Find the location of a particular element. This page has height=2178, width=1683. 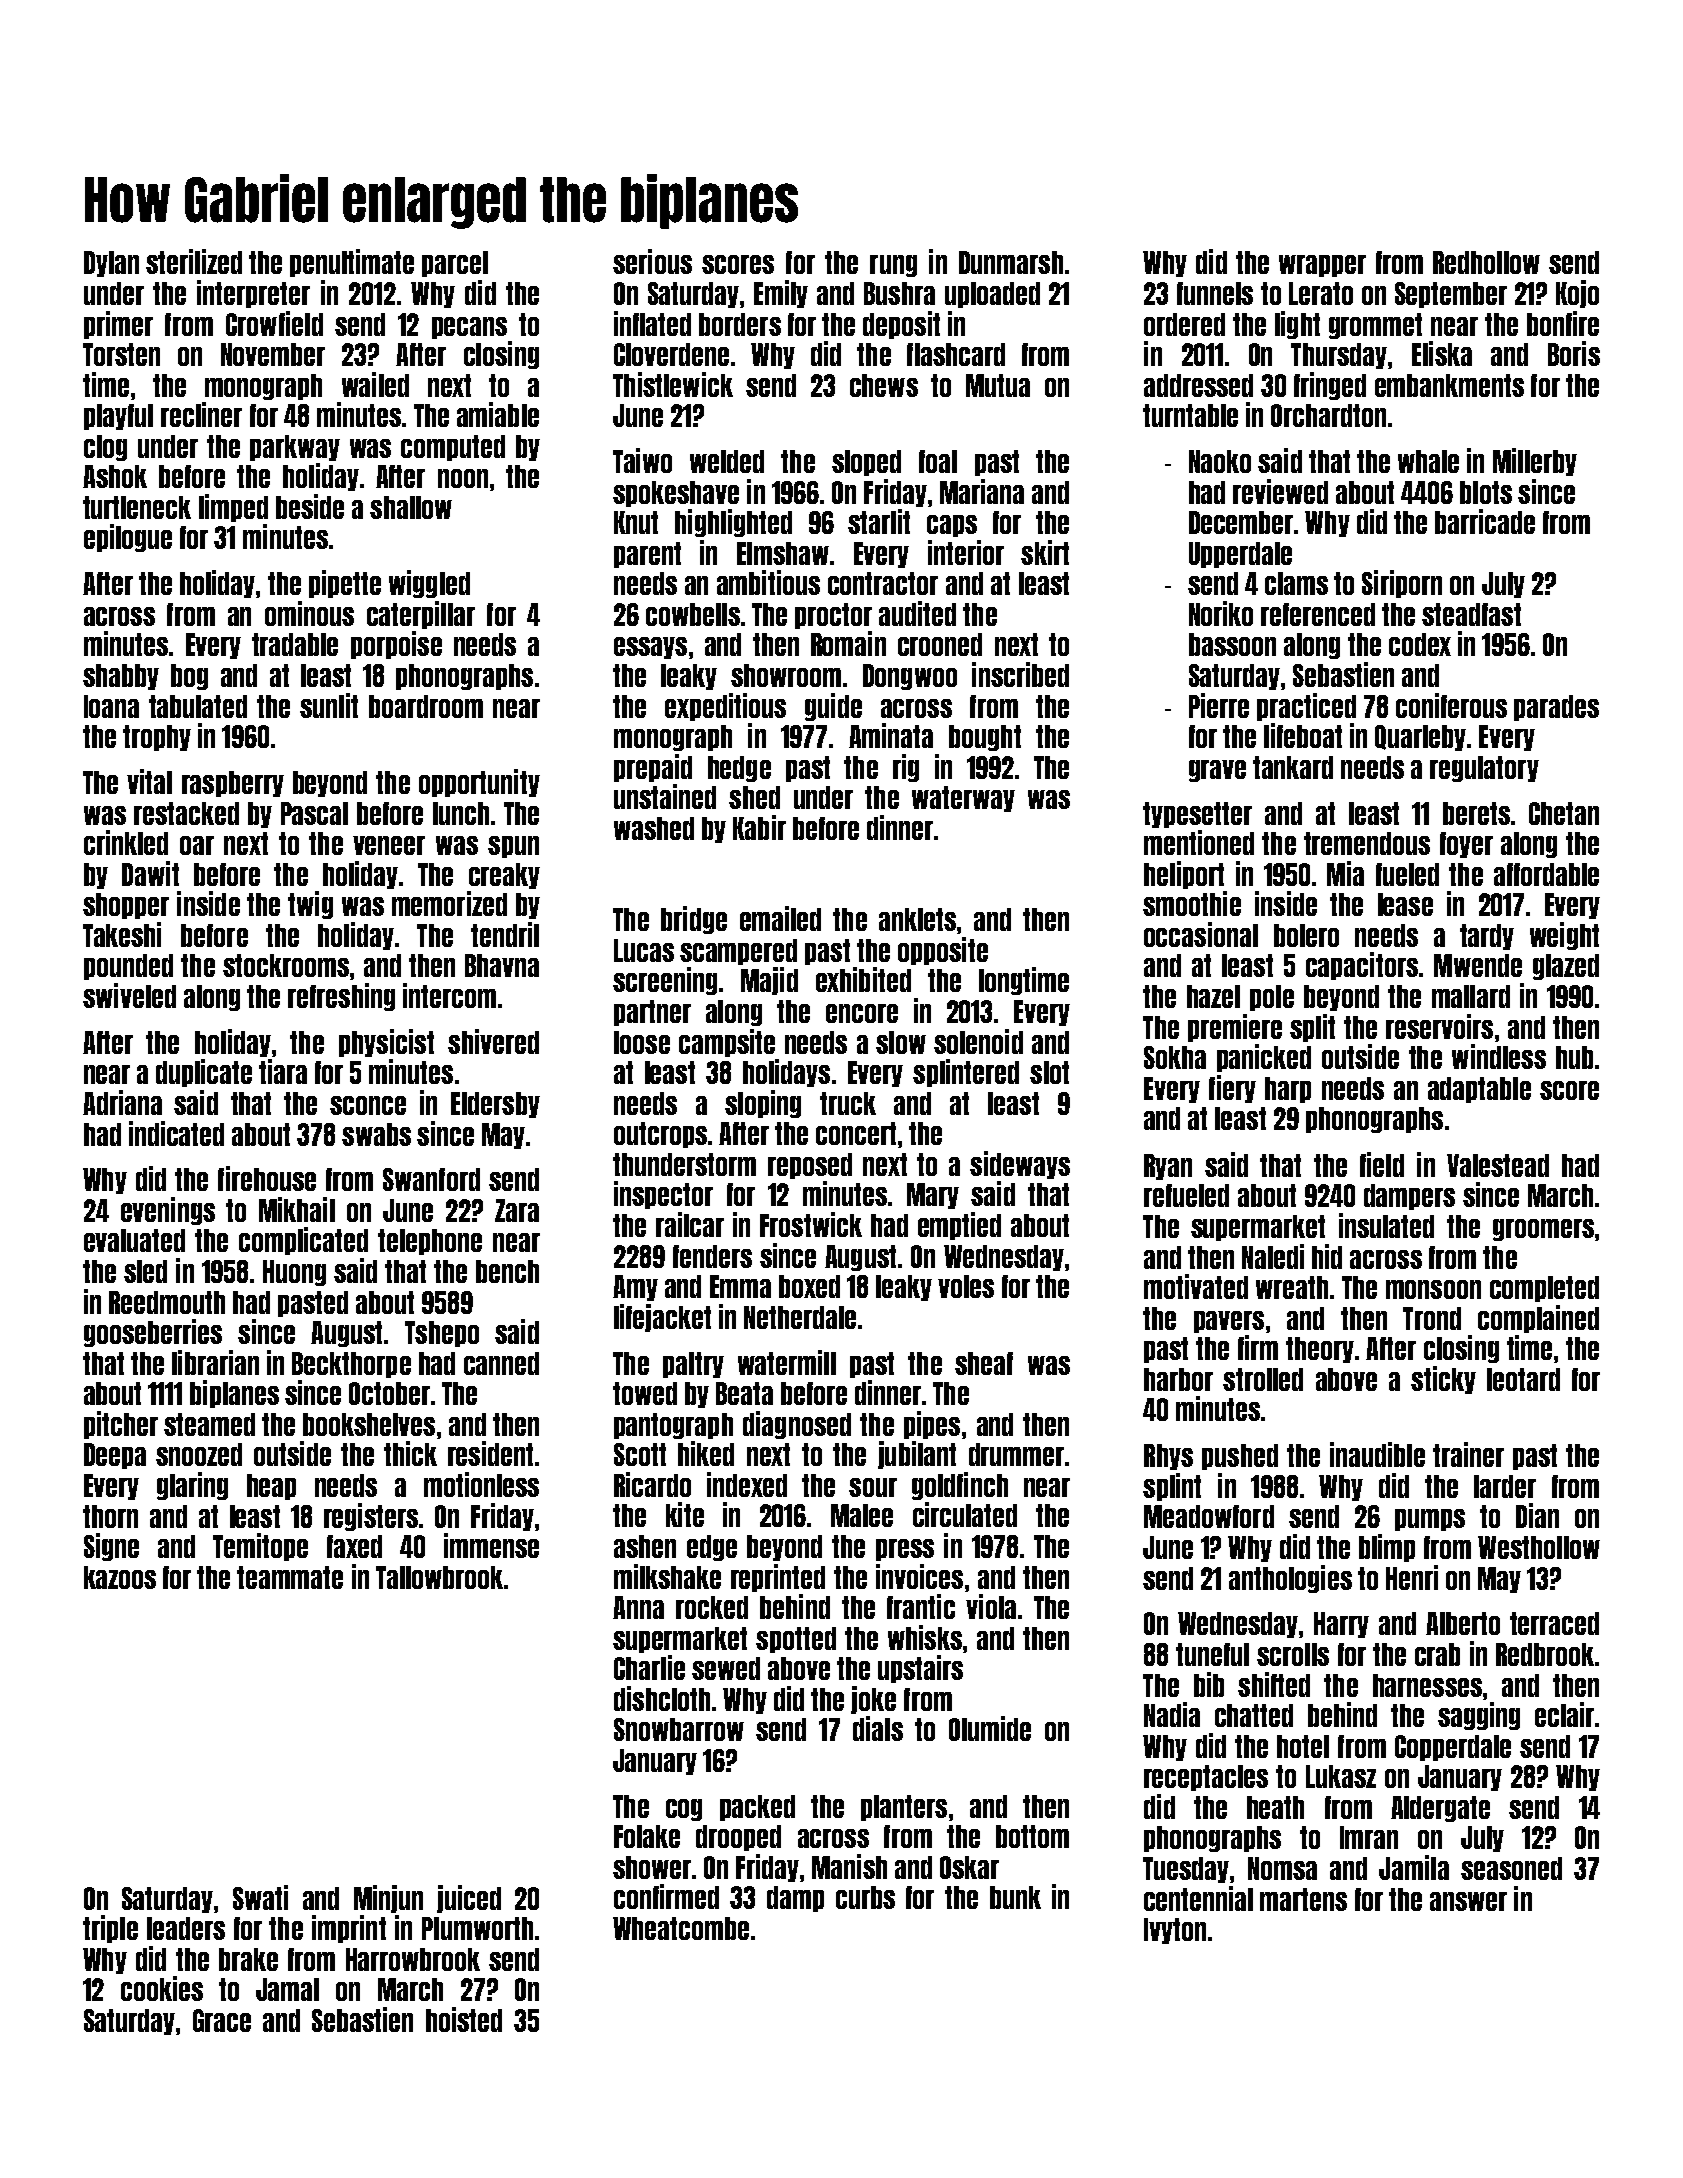

Majid is located at coordinates (769, 981).
